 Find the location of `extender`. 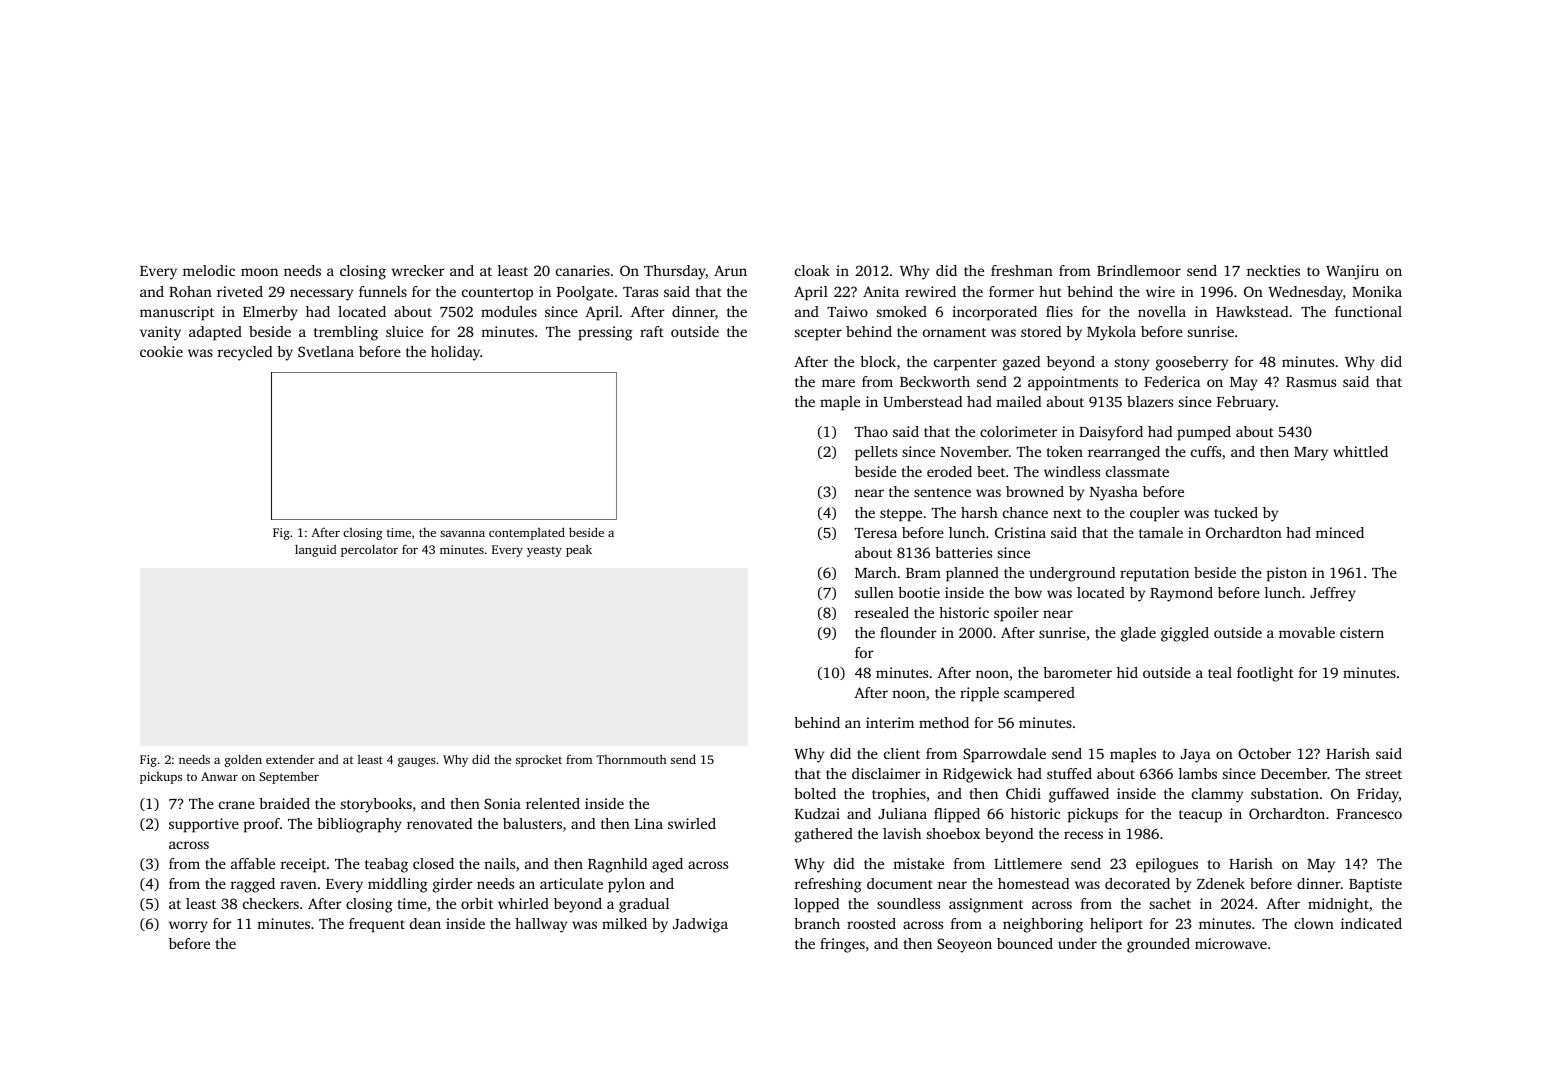

extender is located at coordinates (290, 759).
